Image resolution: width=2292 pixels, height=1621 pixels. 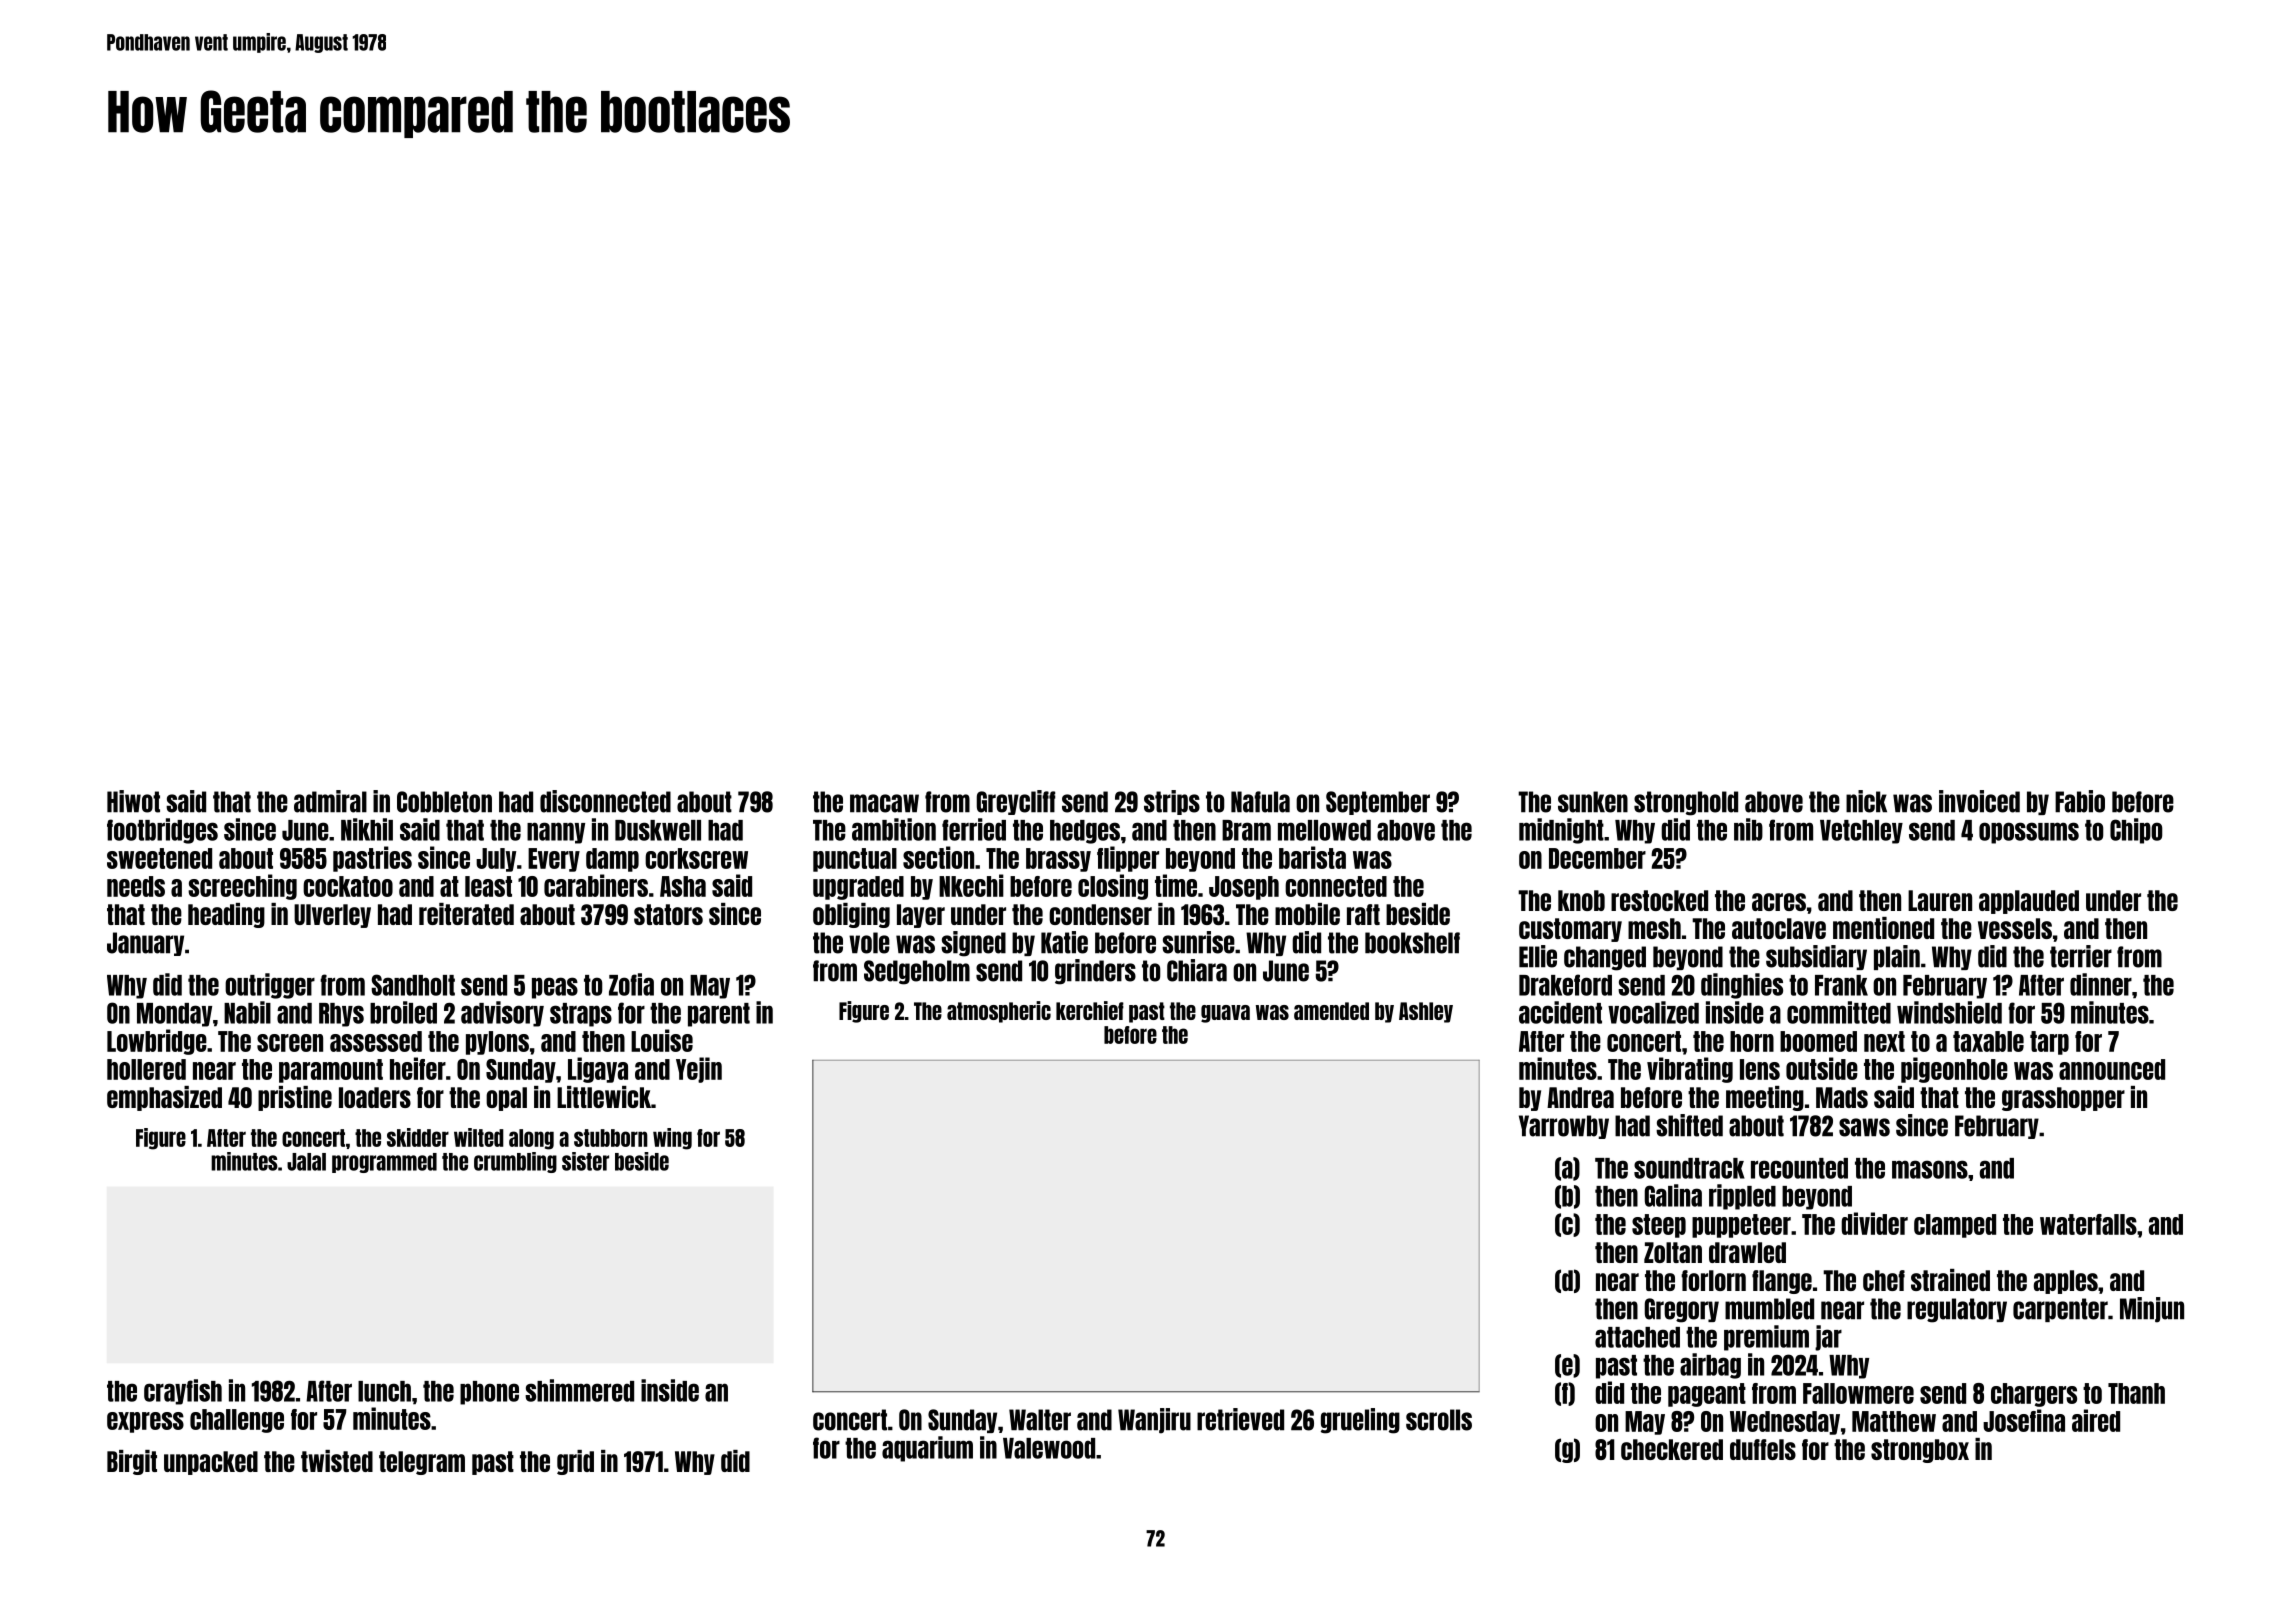 I want to click on Monday, so click(x=174, y=1015).
